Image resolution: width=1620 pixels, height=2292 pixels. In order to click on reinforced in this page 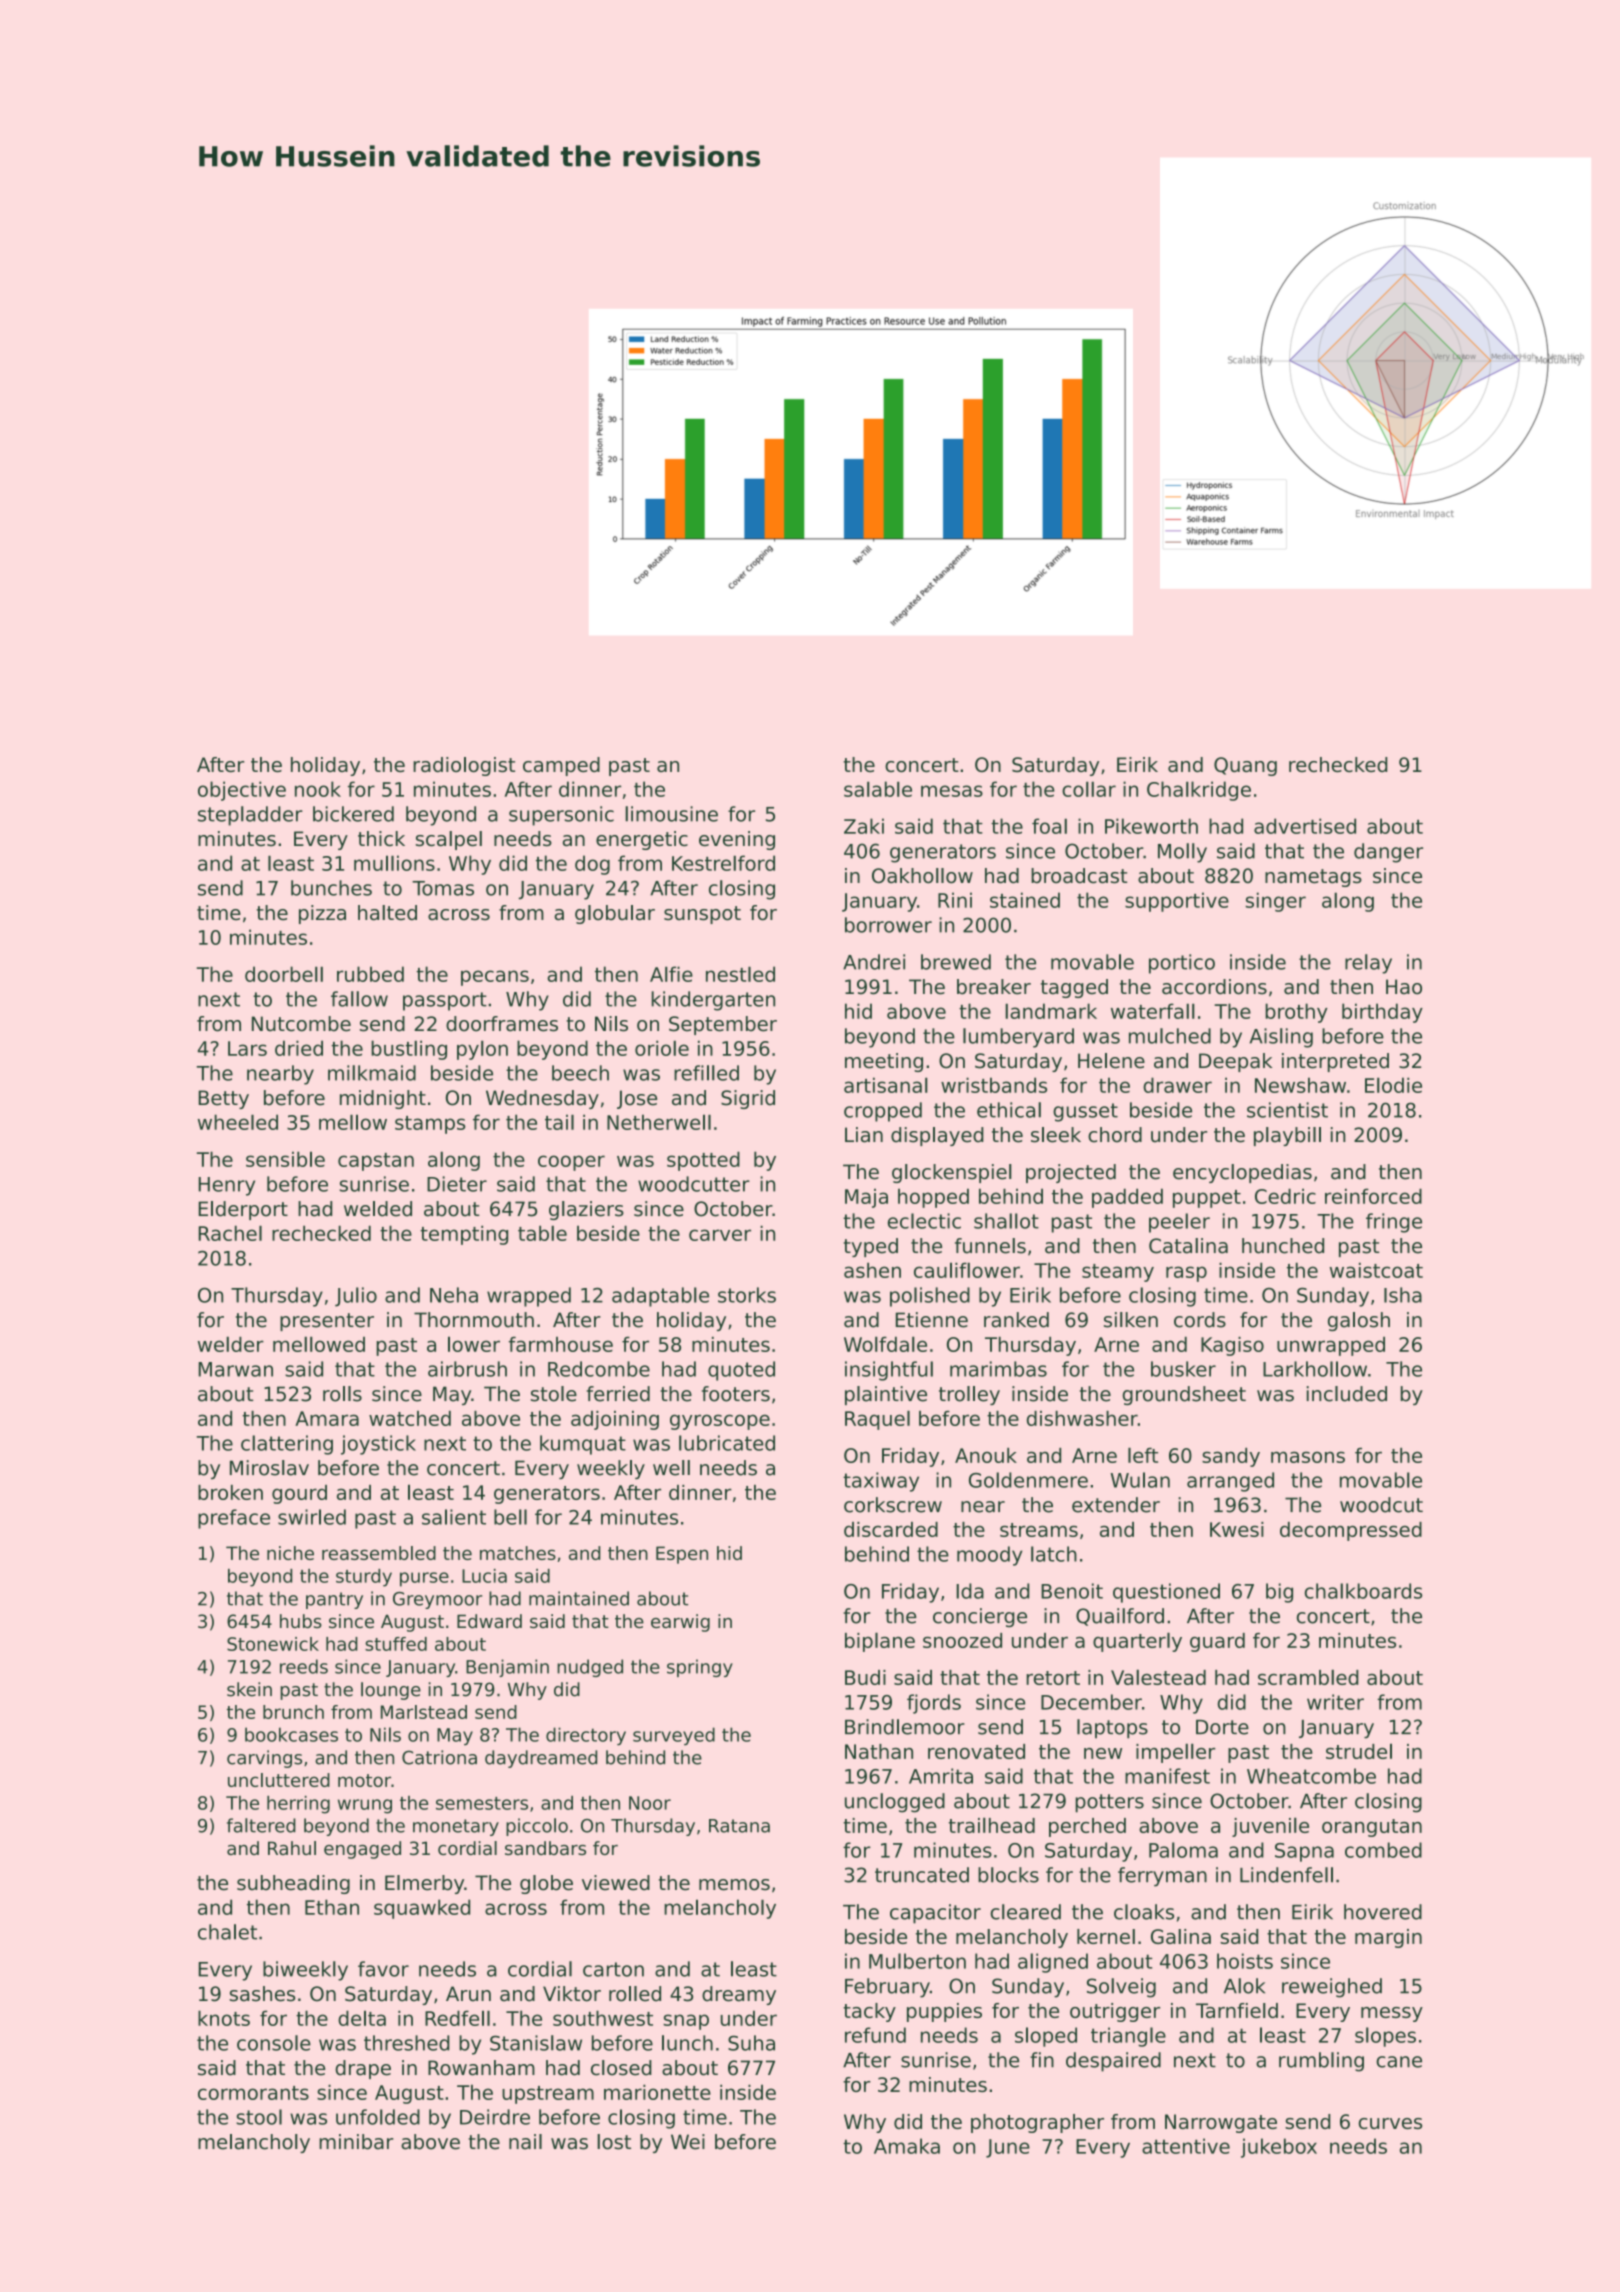, I will do `click(1373, 1196)`.
